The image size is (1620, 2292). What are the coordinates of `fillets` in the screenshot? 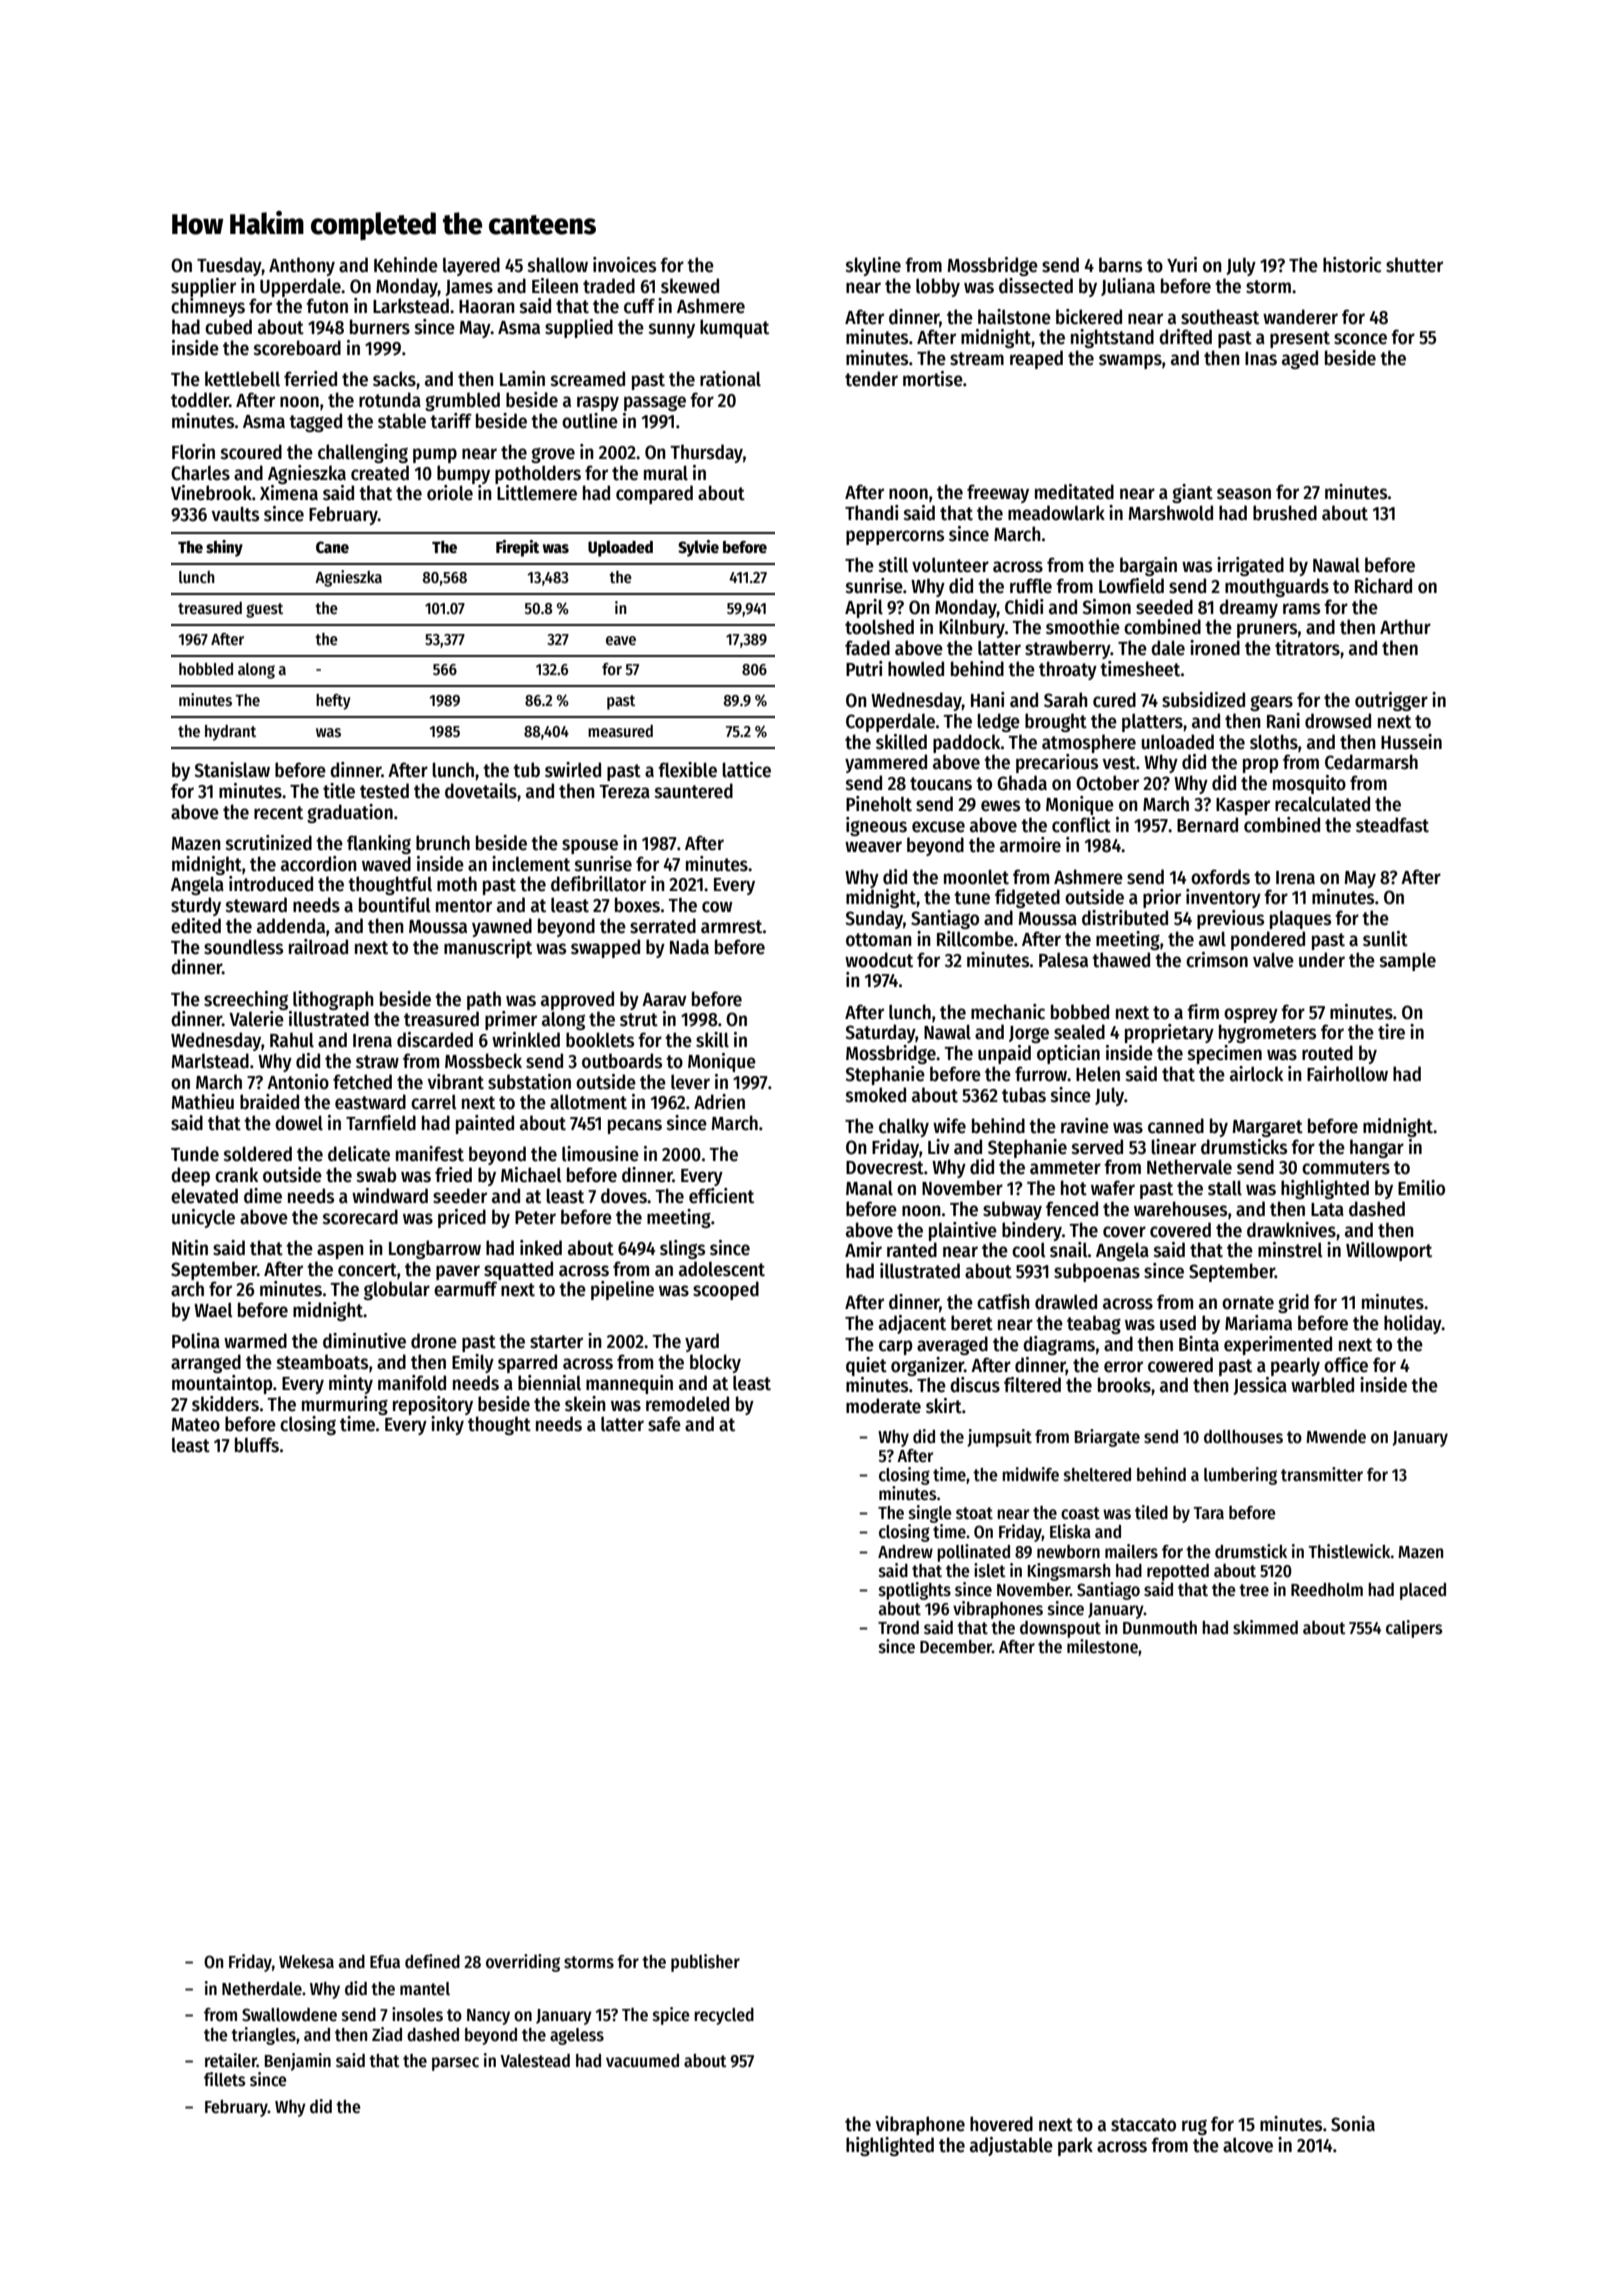 It's located at (224, 2079).
